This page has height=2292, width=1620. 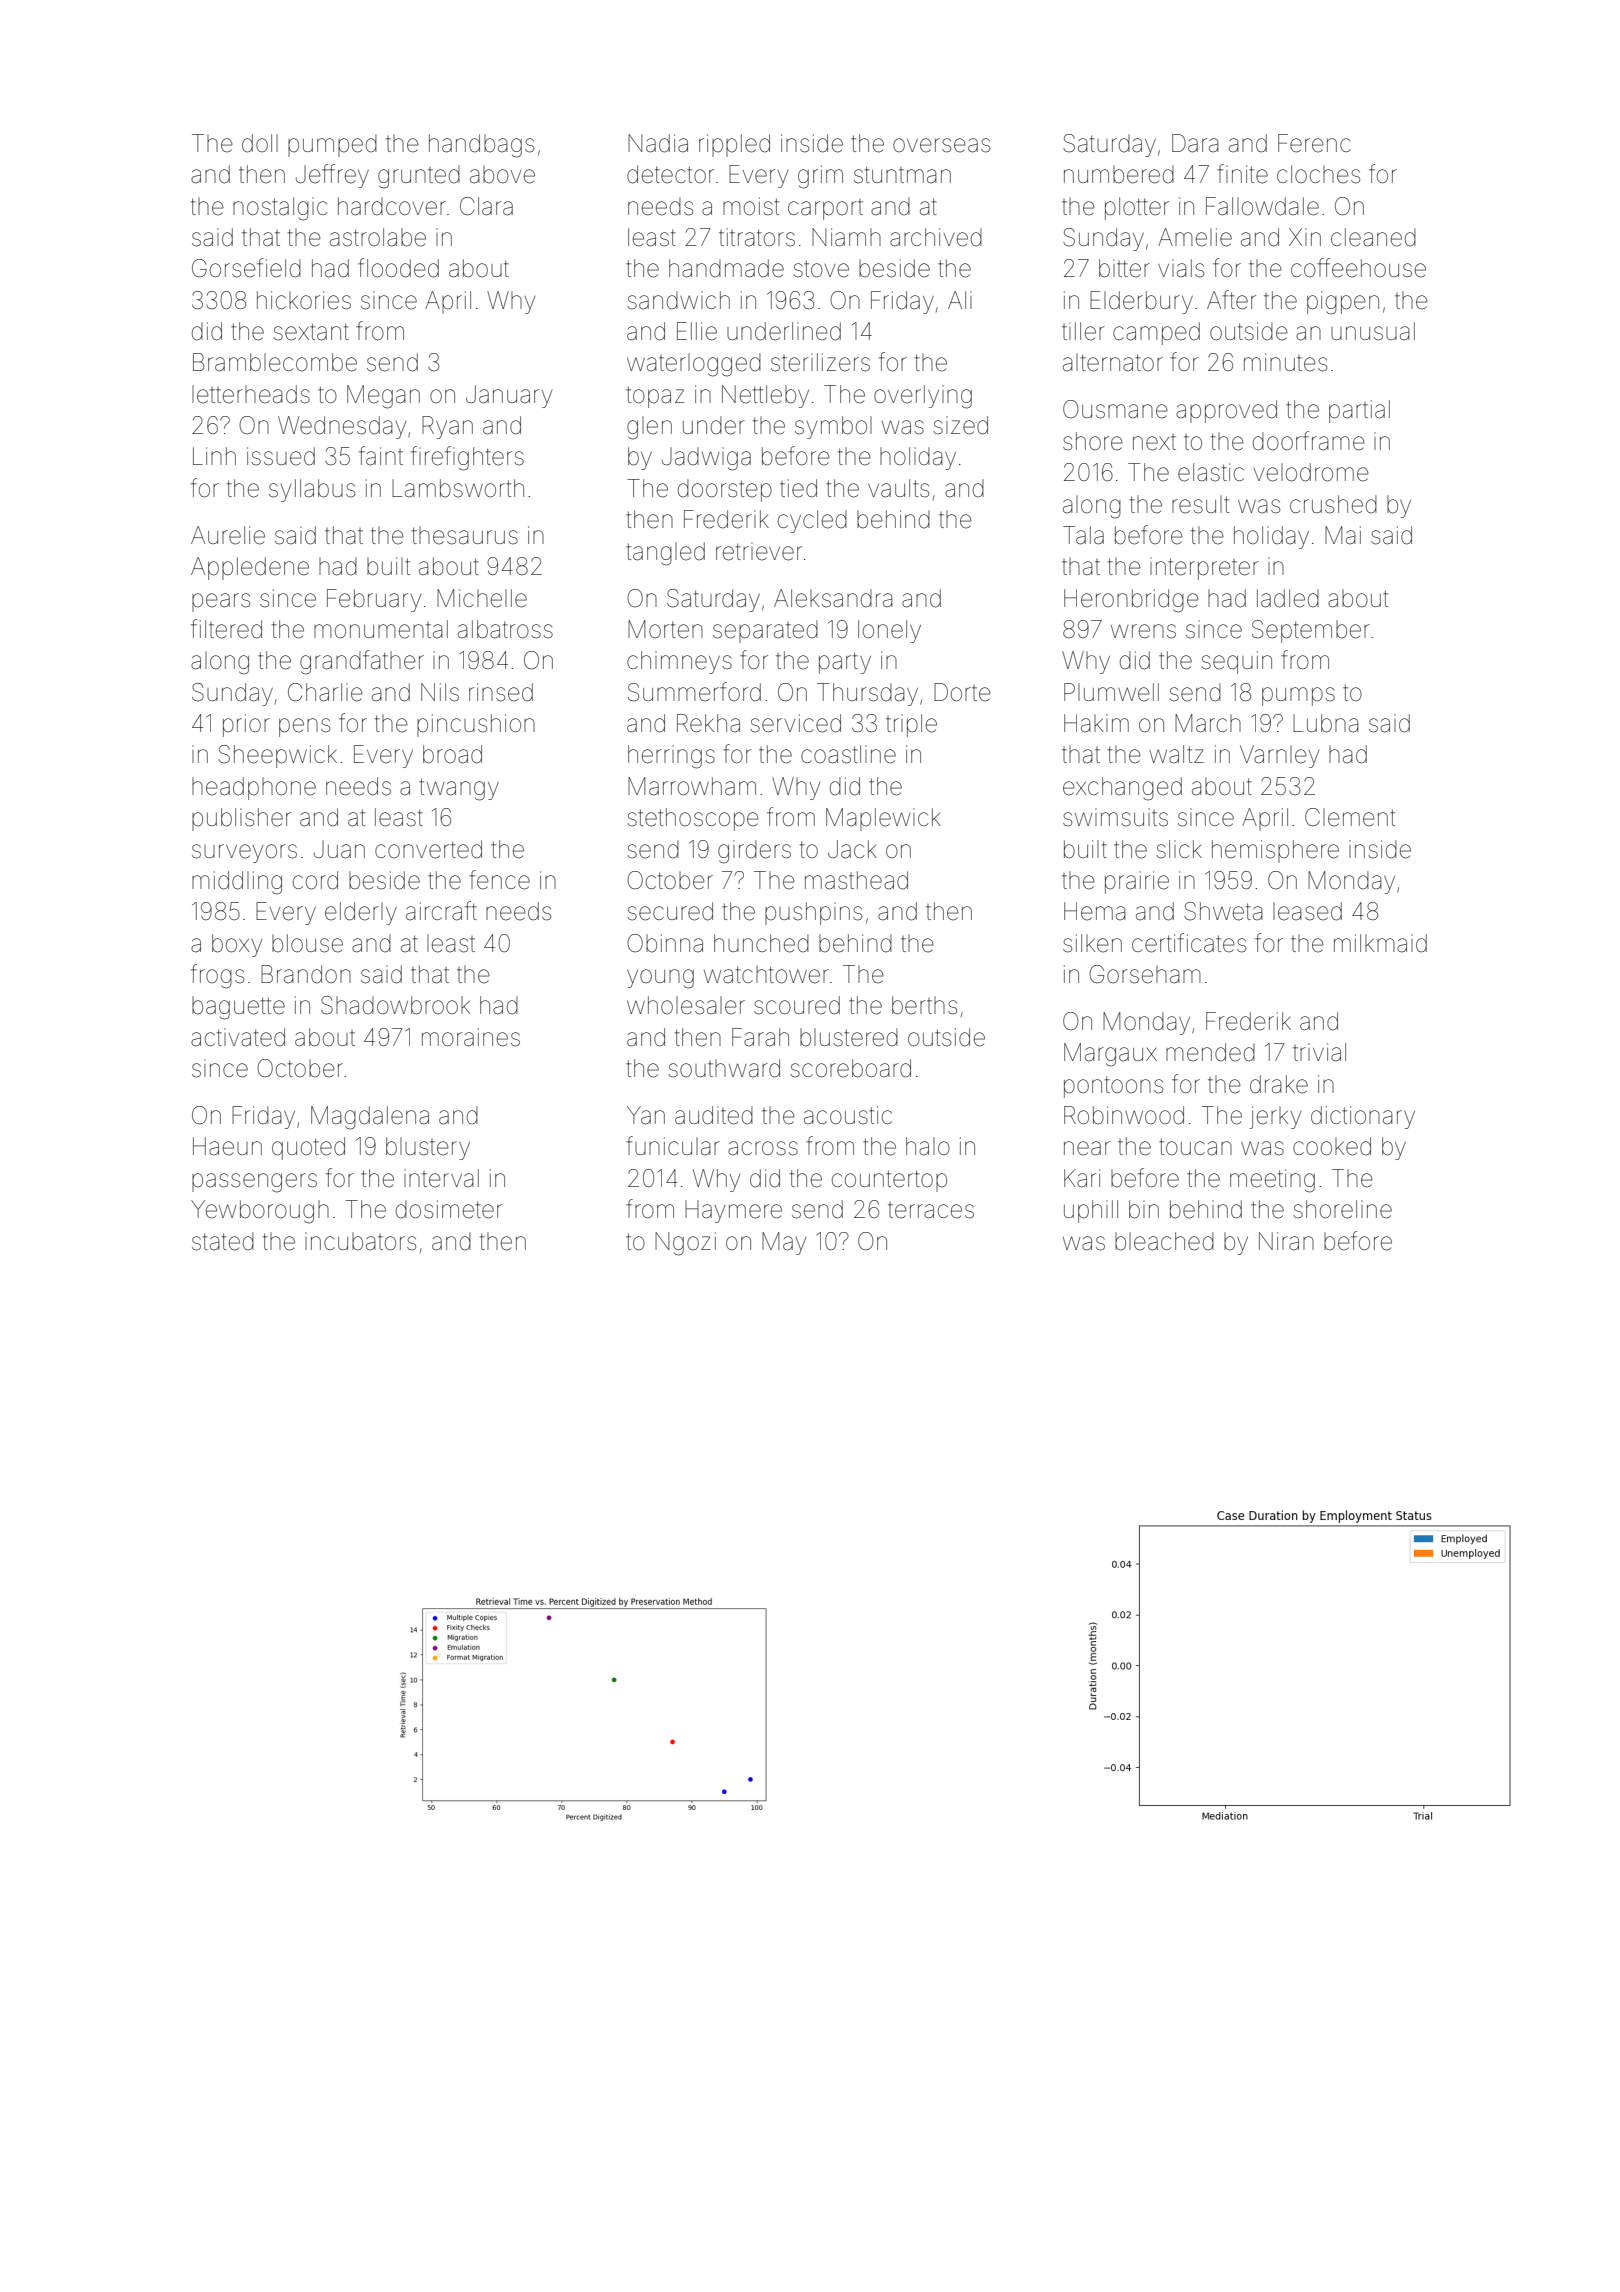 I want to click on berths, so click(x=924, y=1005).
